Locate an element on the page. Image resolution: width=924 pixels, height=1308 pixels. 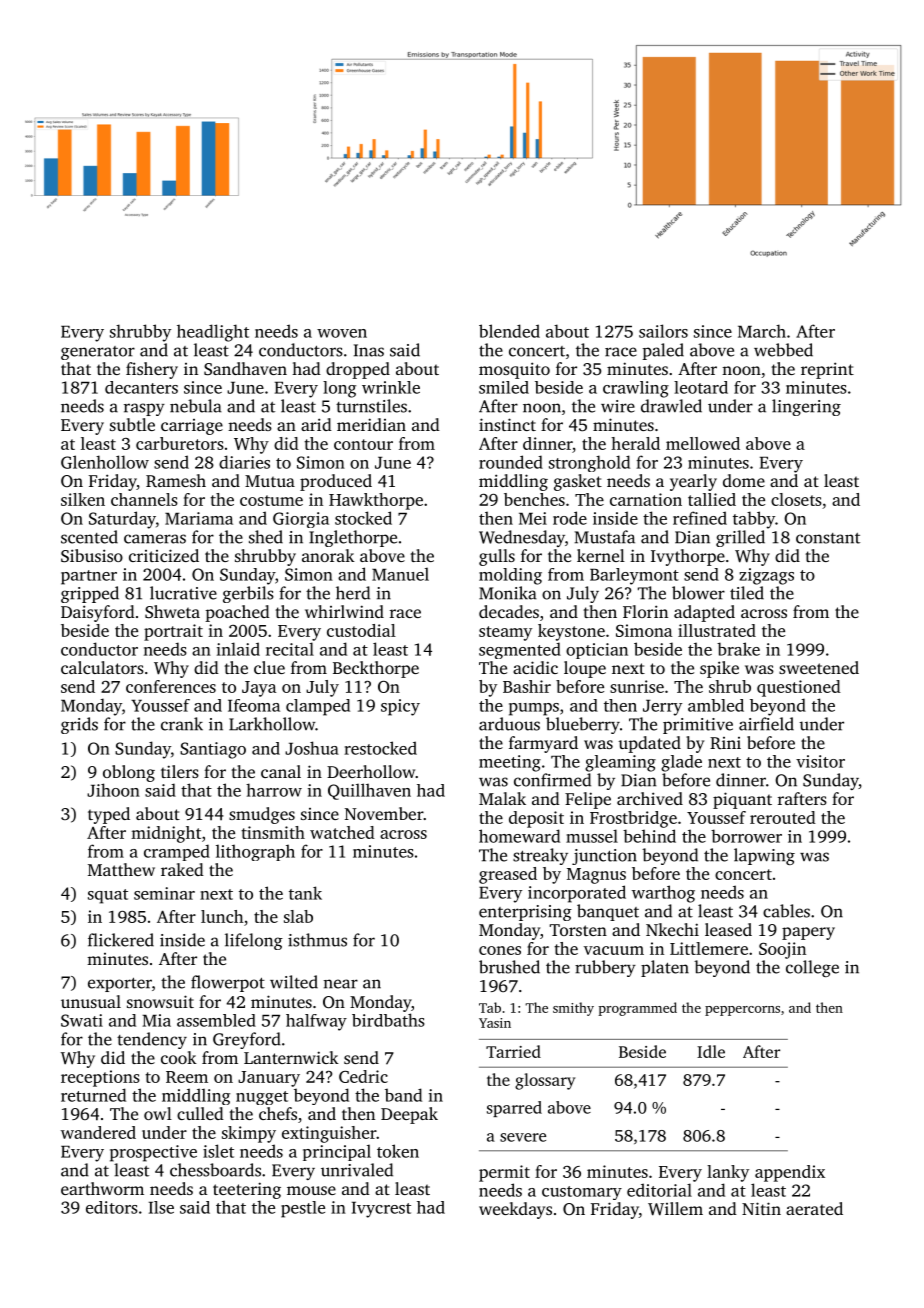
sailors is located at coordinates (663, 331).
